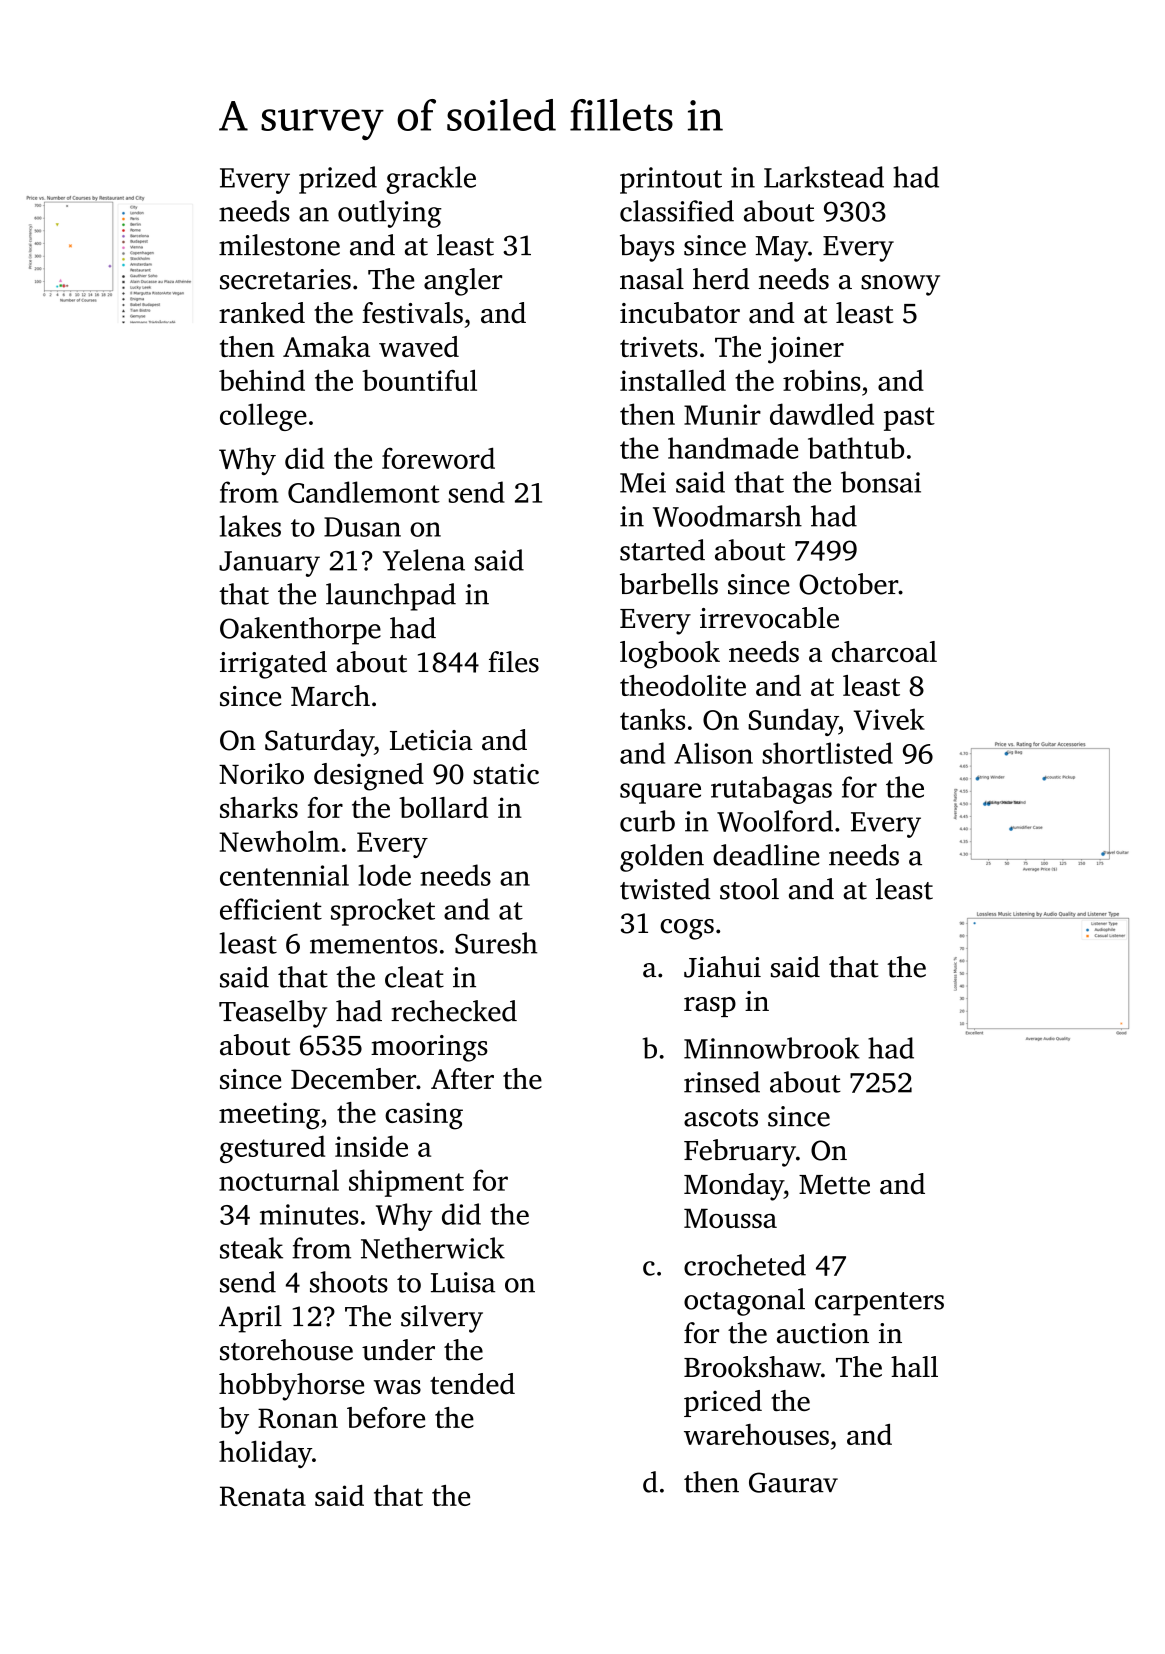 This screenshot has height=1654, width=1165. What do you see at coordinates (472, 1384) in the screenshot?
I see `tended` at bounding box center [472, 1384].
